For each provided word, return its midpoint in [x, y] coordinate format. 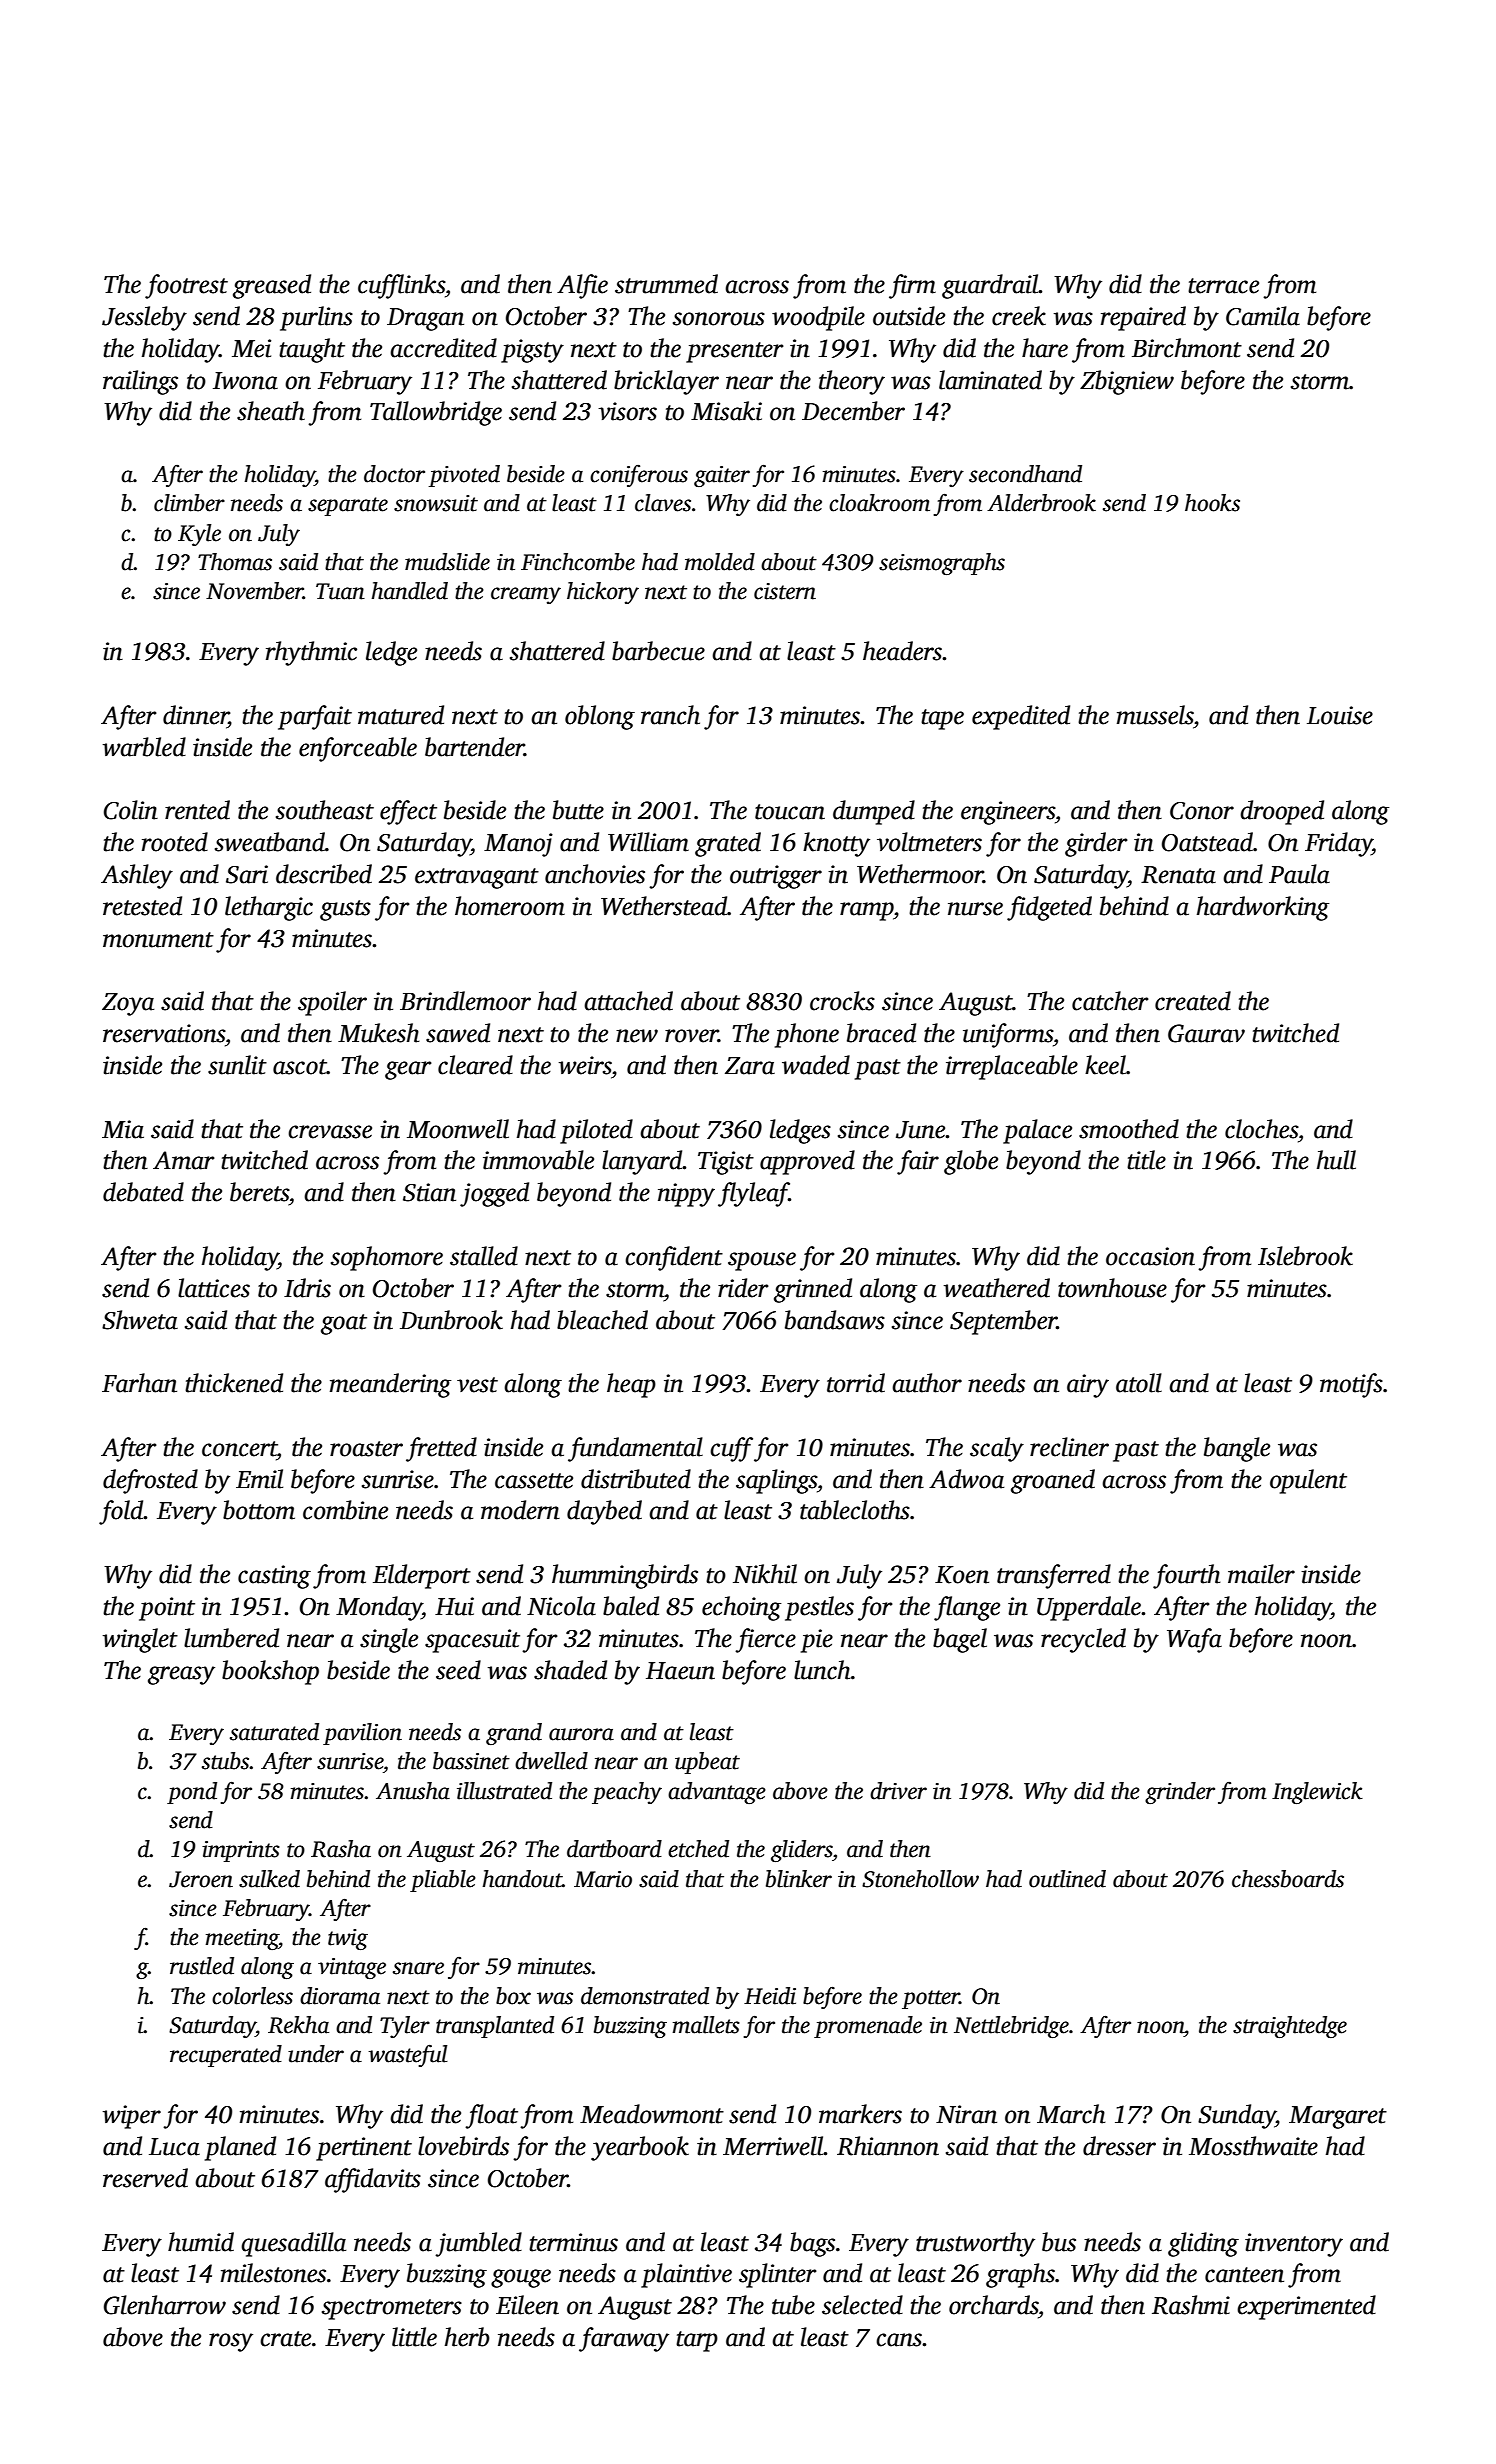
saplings [776, 1481]
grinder [1180, 1793]
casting [274, 1577]
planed [240, 2148]
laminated [990, 380]
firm [912, 286]
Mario [603, 1879]
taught [312, 350]
